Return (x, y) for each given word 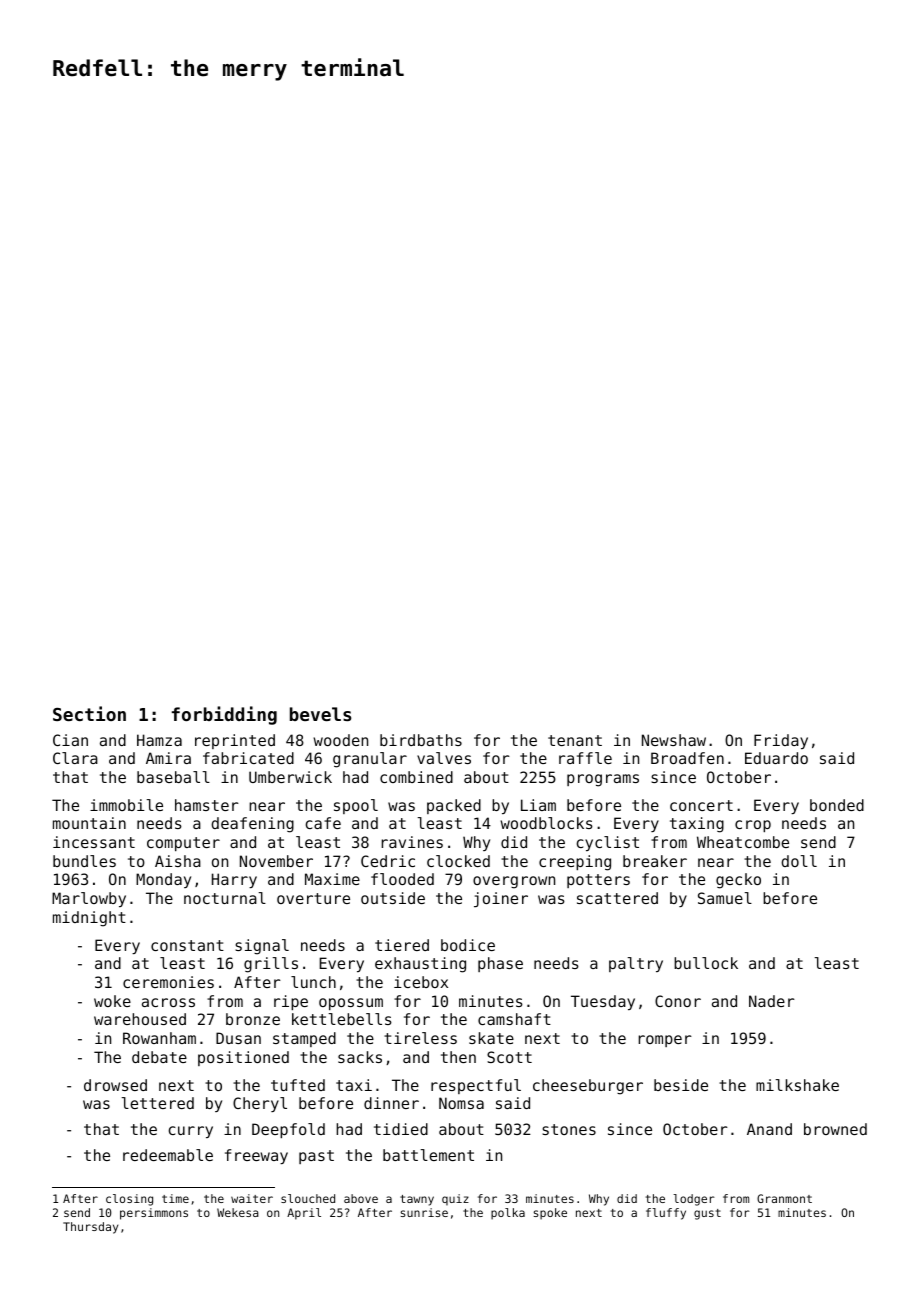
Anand (769, 1129)
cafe (323, 823)
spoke (550, 1214)
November (276, 861)
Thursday (90, 1228)
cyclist (608, 843)
